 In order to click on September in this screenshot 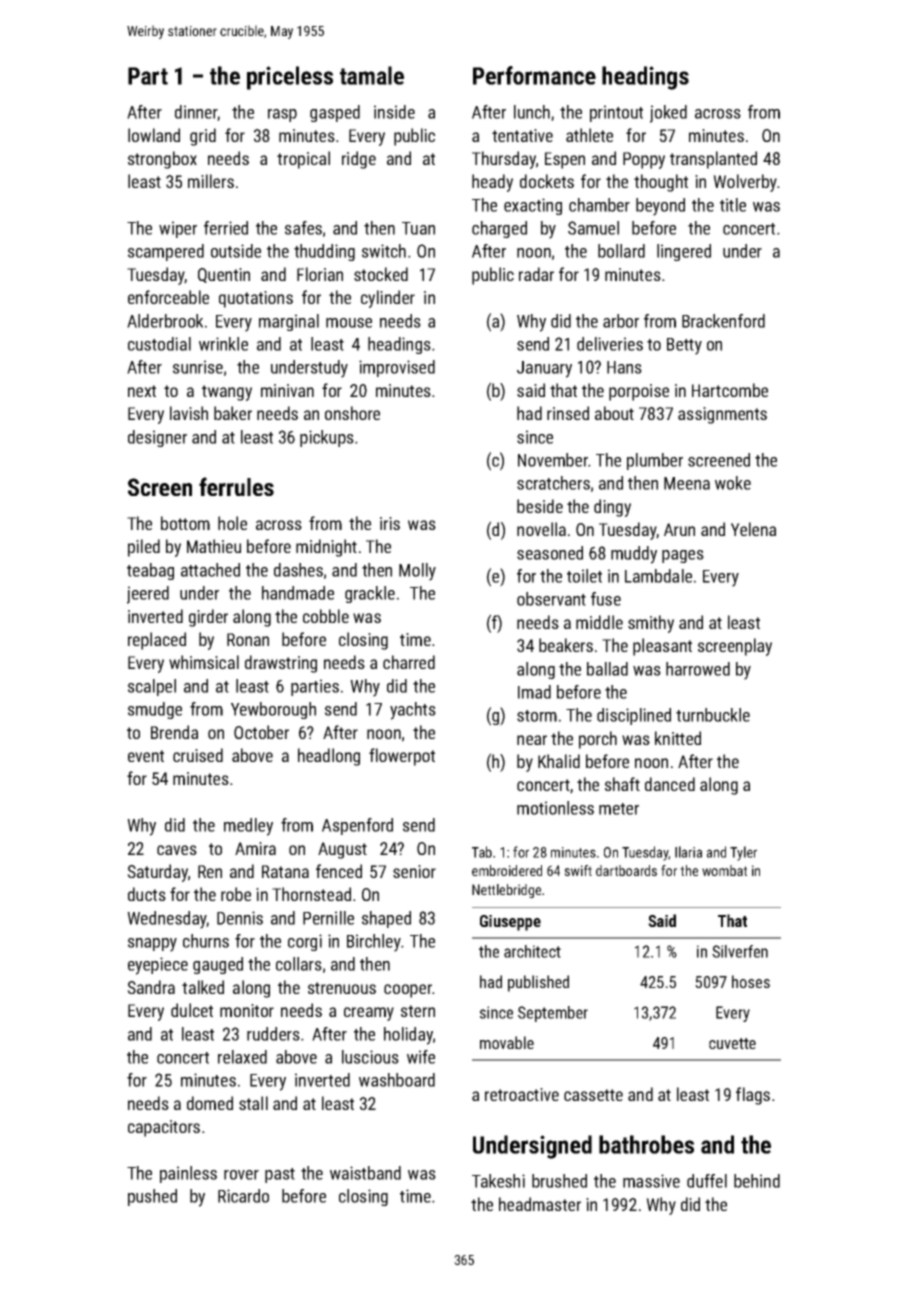, I will do `click(553, 1014)`.
